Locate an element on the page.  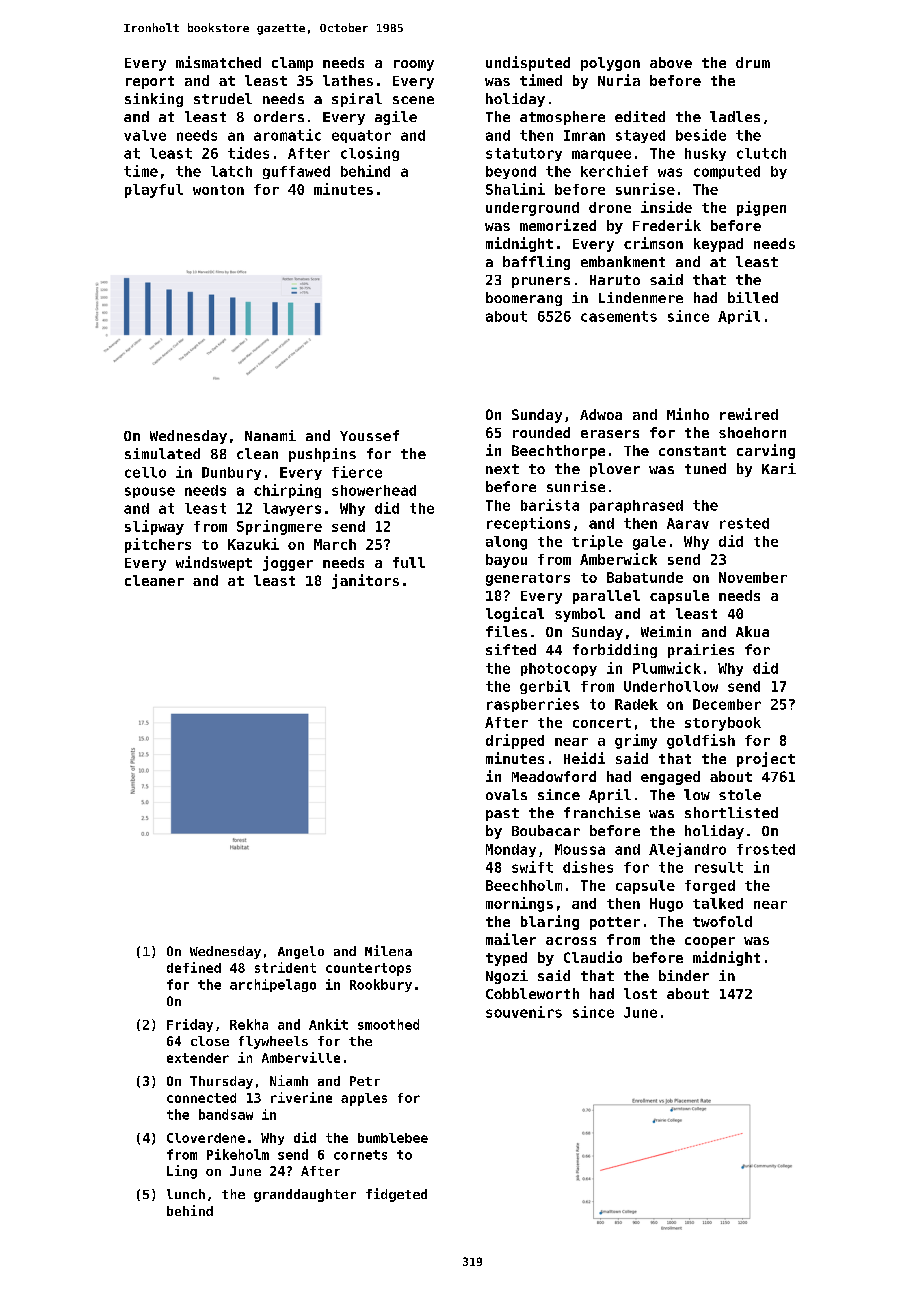
next is located at coordinates (502, 469).
